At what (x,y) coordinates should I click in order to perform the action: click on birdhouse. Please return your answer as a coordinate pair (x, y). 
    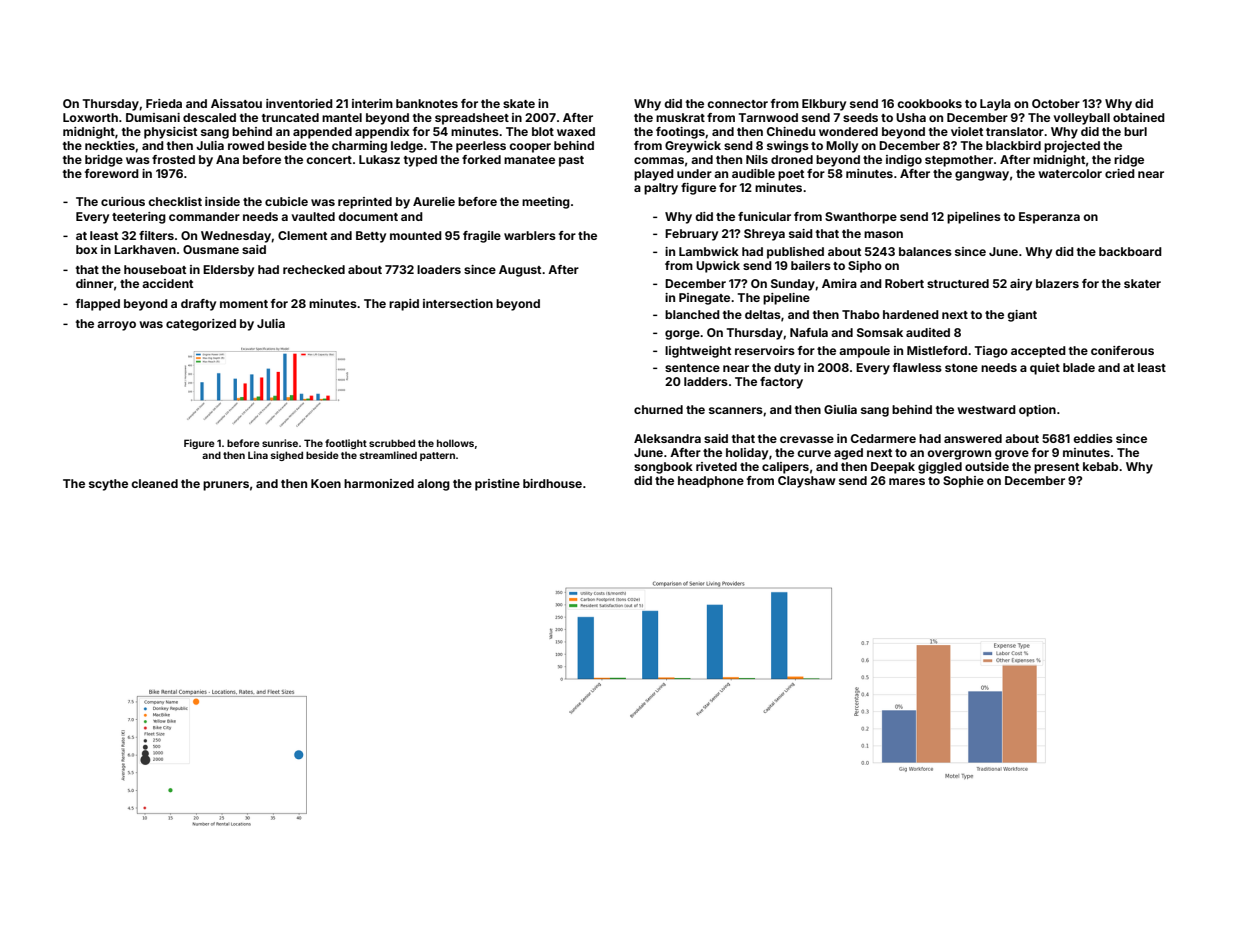
    Looking at the image, I should click on (552, 483).
